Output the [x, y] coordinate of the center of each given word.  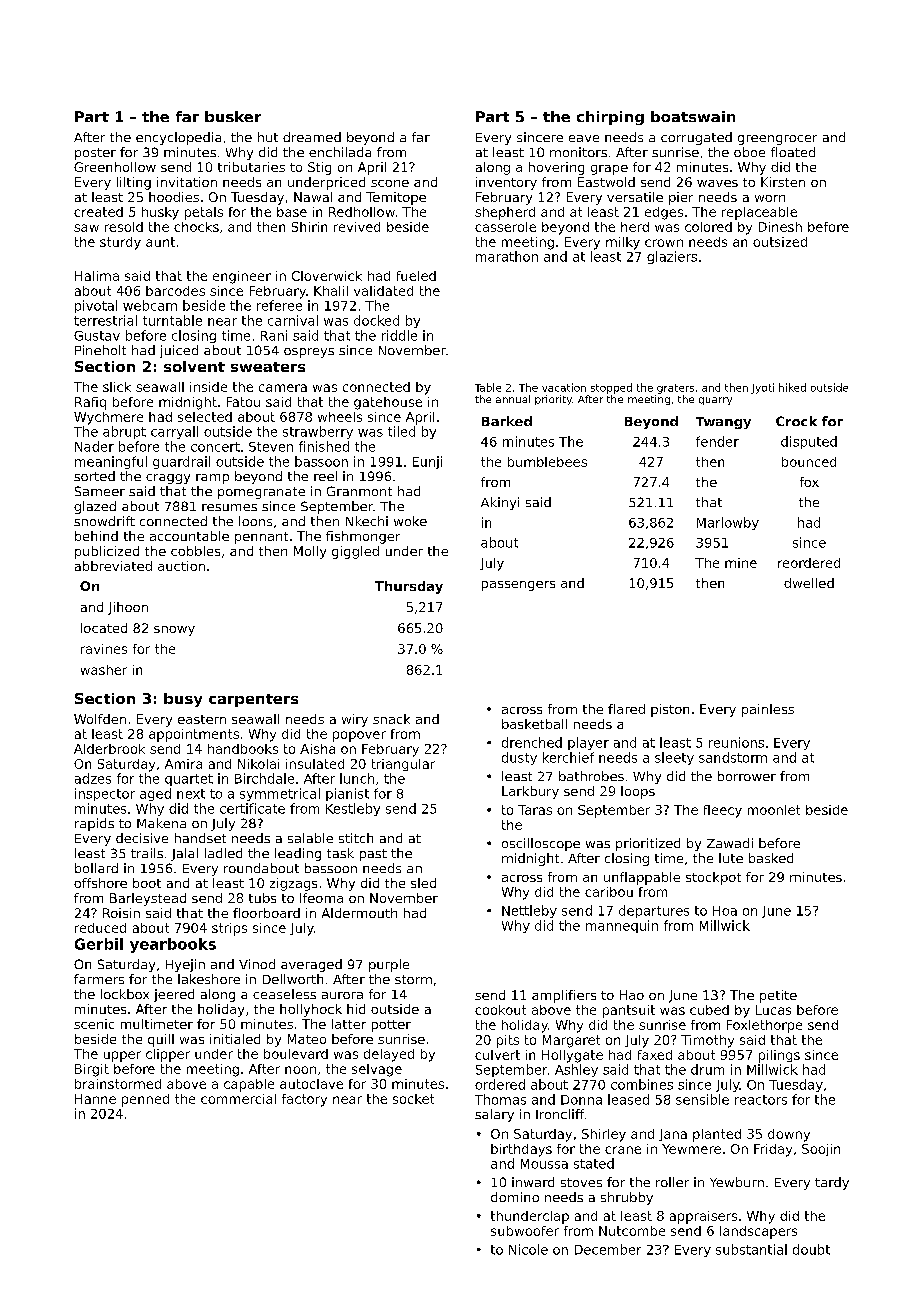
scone [390, 183]
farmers [99, 979]
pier [681, 198]
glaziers [672, 257]
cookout [500, 1010]
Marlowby [728, 523]
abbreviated [113, 566]
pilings [779, 1056]
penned [145, 1100]
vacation [564, 387]
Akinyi [500, 503]
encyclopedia [178, 138]
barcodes [175, 291]
